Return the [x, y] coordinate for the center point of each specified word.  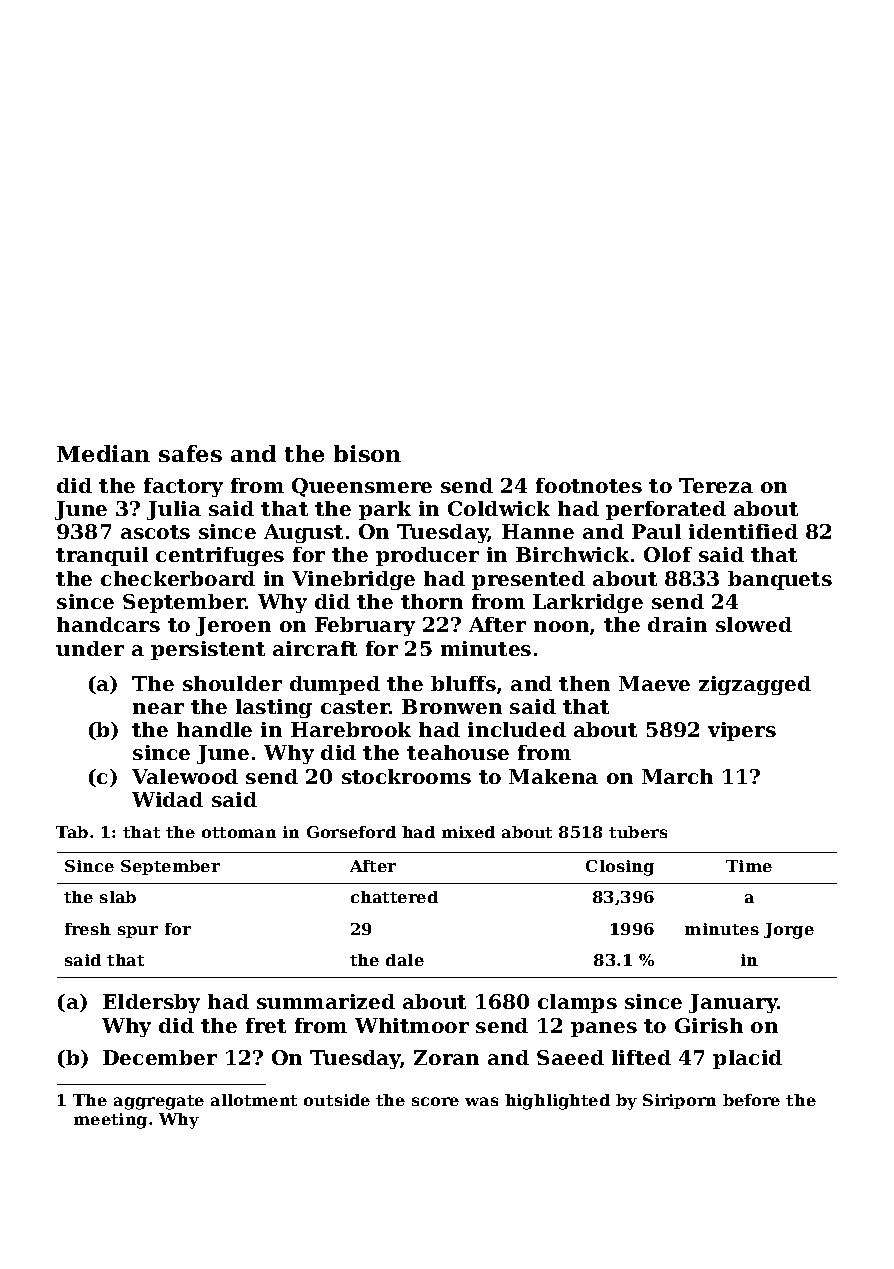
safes [190, 453]
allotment [254, 1100]
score [435, 1101]
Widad [167, 799]
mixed [468, 832]
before [751, 1100]
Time [749, 866]
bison [367, 453]
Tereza [716, 485]
